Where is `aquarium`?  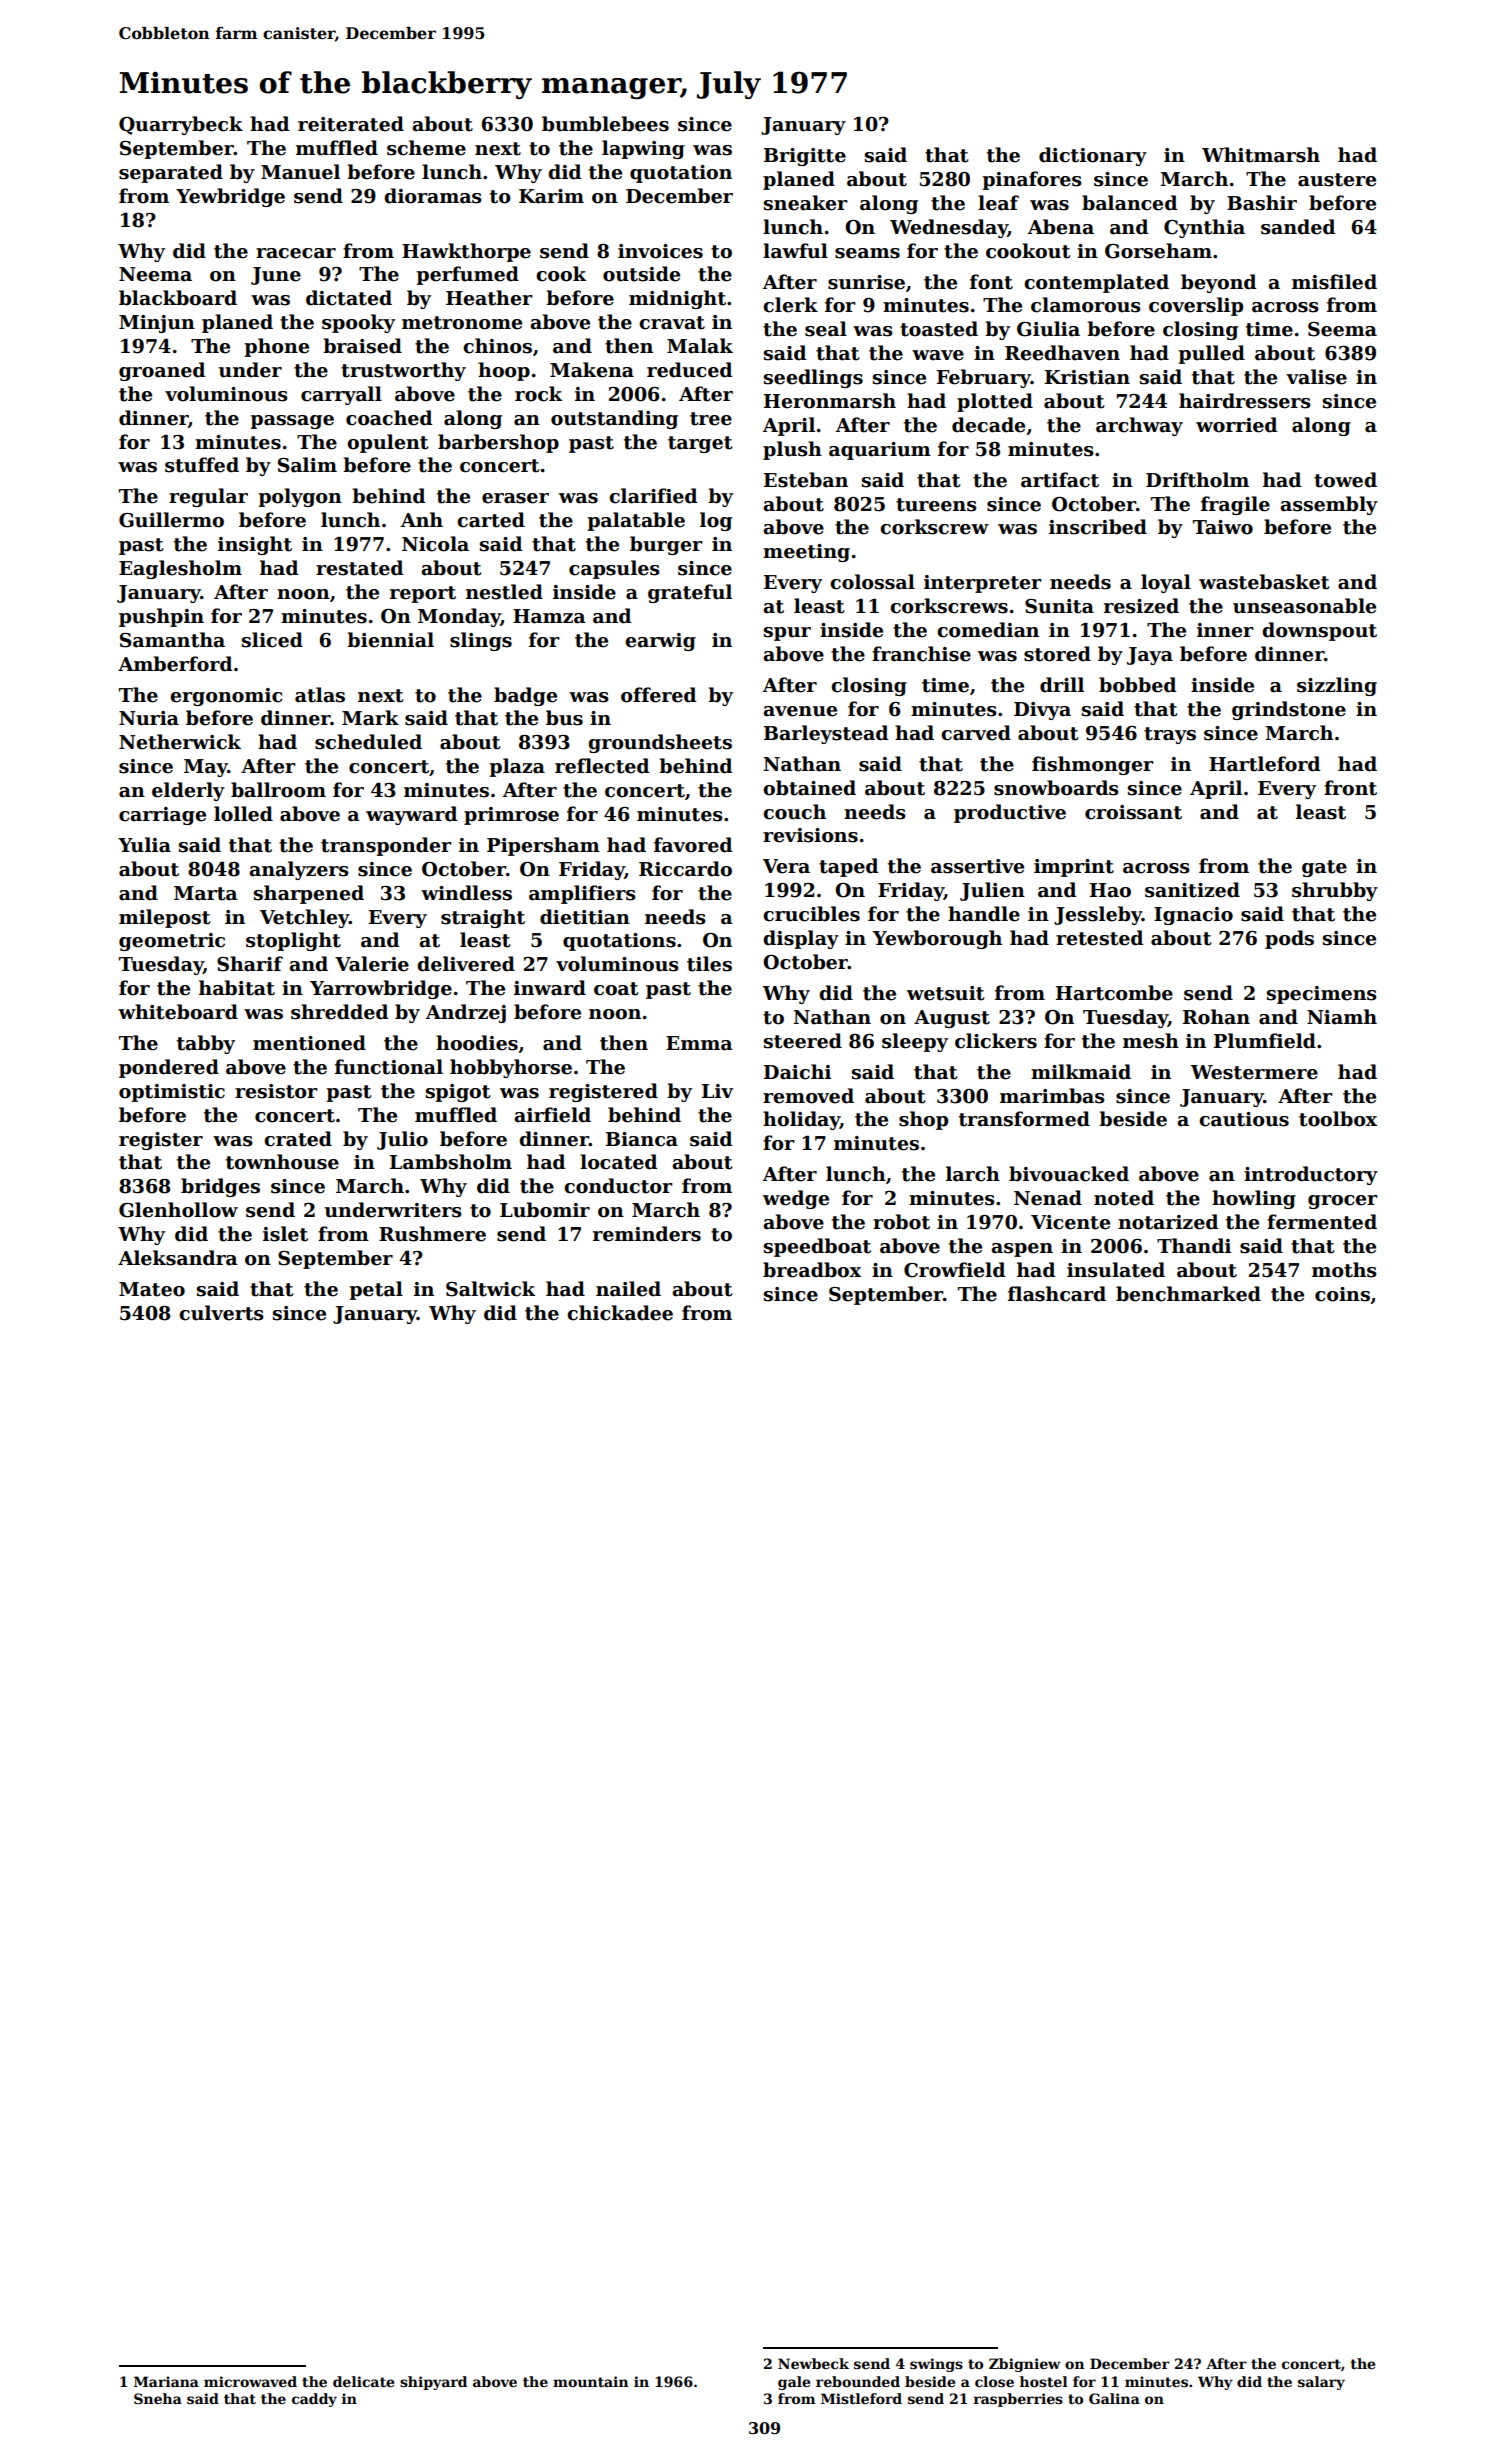 aquarium is located at coordinates (880, 451).
